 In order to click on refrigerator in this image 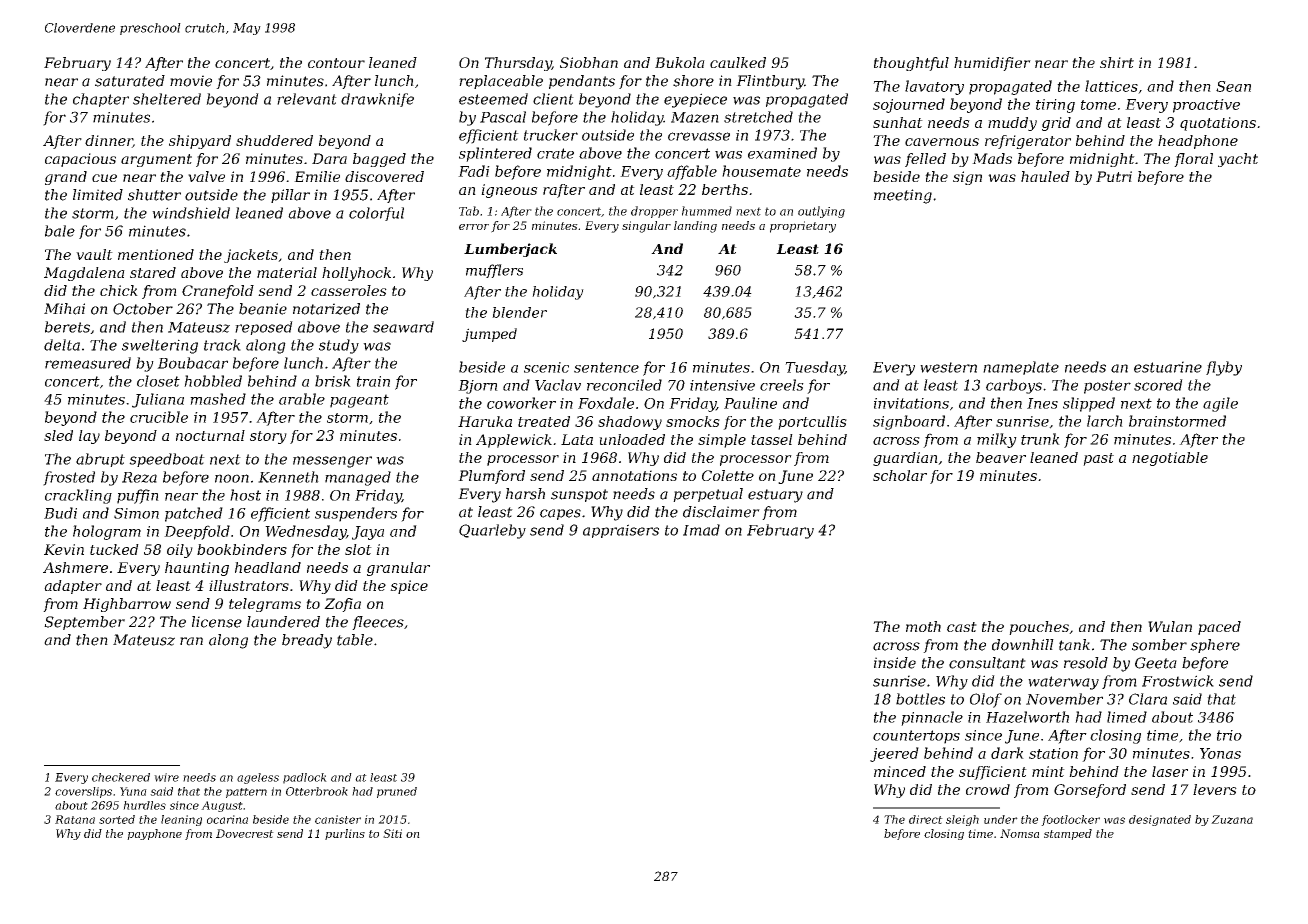, I will do `click(1028, 142)`.
